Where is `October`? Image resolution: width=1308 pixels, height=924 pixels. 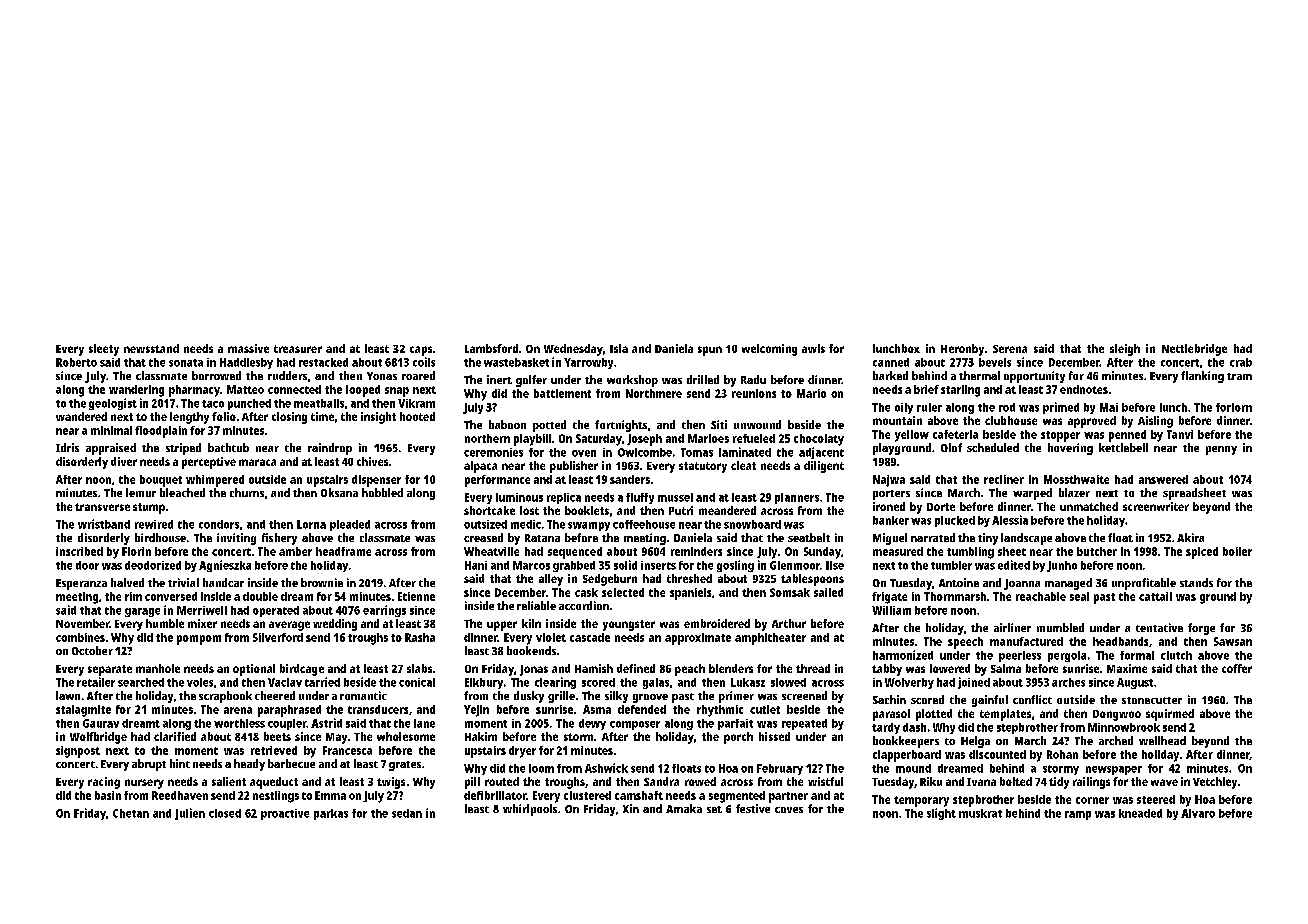 October is located at coordinates (92, 650).
